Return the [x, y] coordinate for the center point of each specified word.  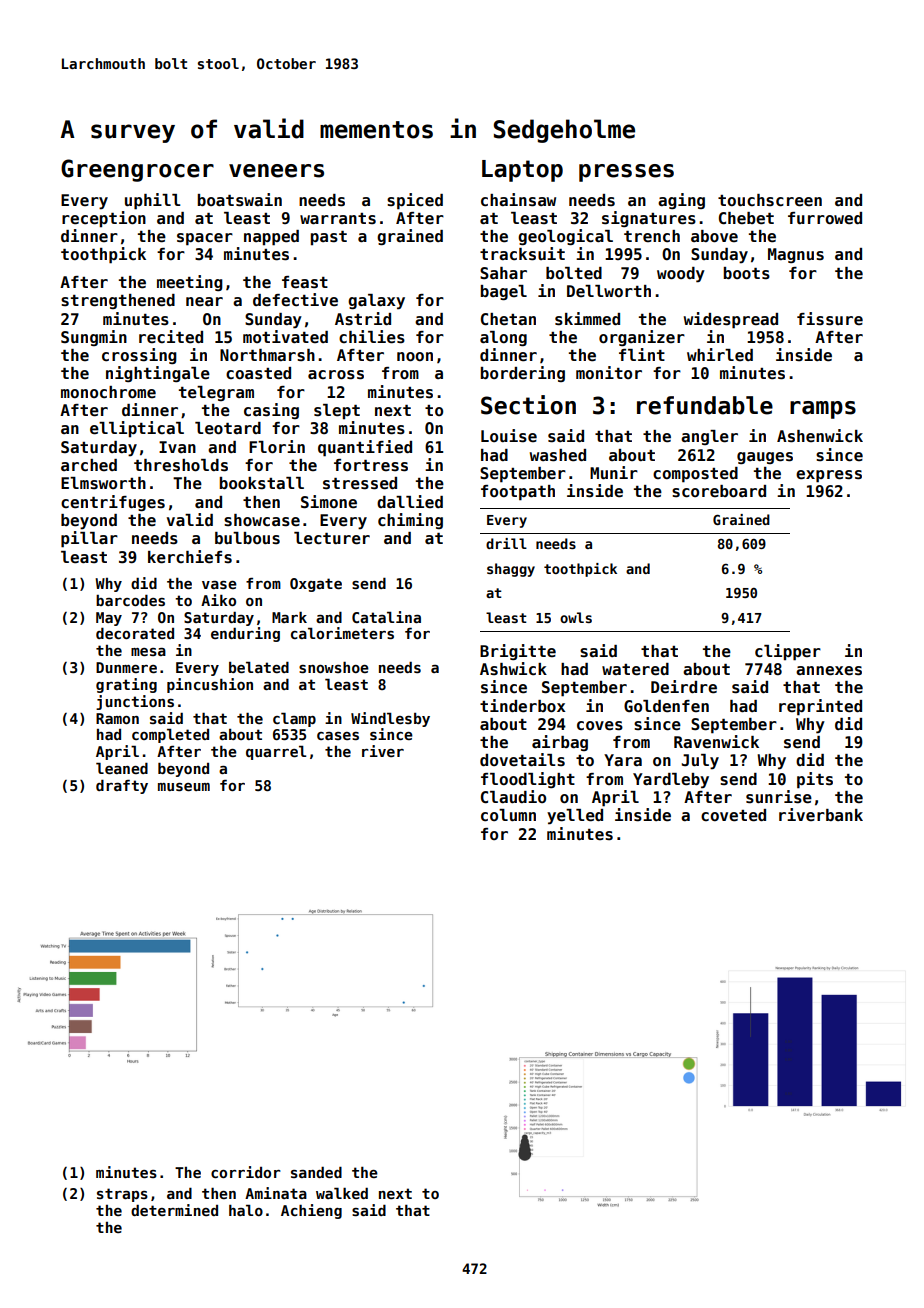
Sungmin [94, 338]
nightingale [158, 374]
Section [528, 405]
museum [184, 787]
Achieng [311, 1211]
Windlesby [390, 719]
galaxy [376, 302]
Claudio [513, 796]
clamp [294, 719]
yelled [575, 817]
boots [746, 273]
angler [709, 437]
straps [122, 1195]
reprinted [820, 707]
